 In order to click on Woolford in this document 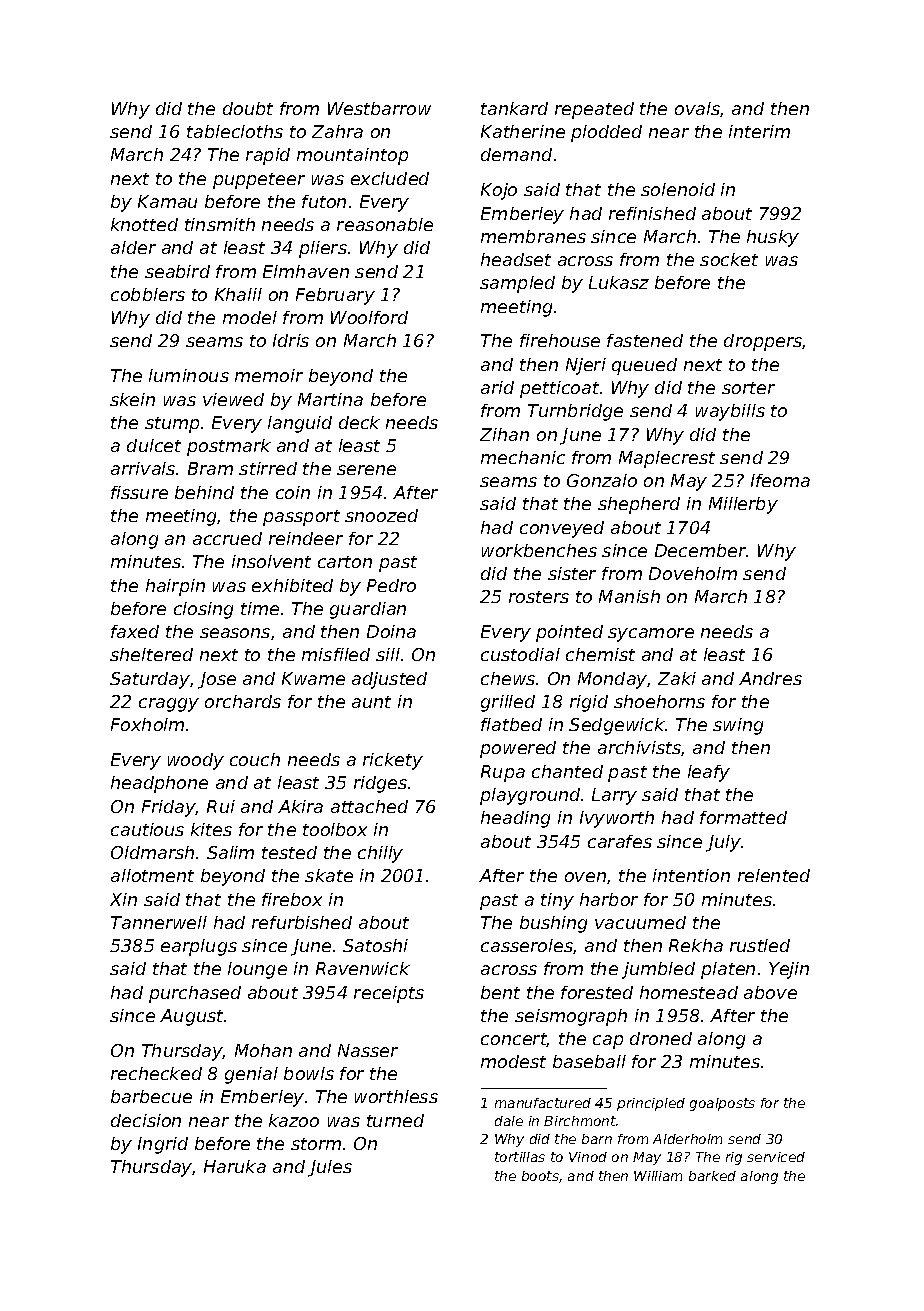, I will do `click(369, 317)`.
